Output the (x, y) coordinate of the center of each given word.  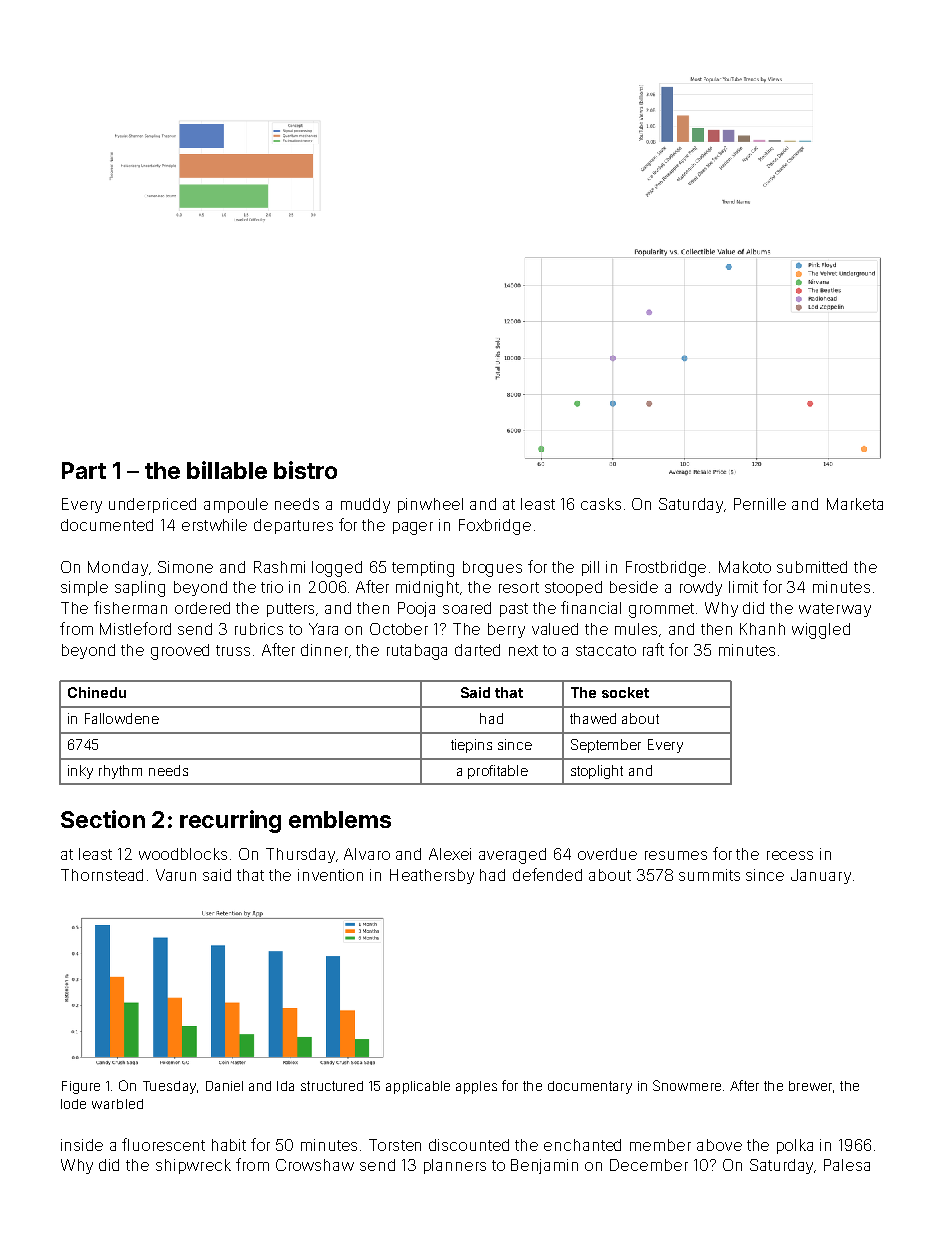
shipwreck (193, 1166)
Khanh (762, 629)
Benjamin (544, 1166)
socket (625, 692)
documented (107, 525)
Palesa (847, 1165)
